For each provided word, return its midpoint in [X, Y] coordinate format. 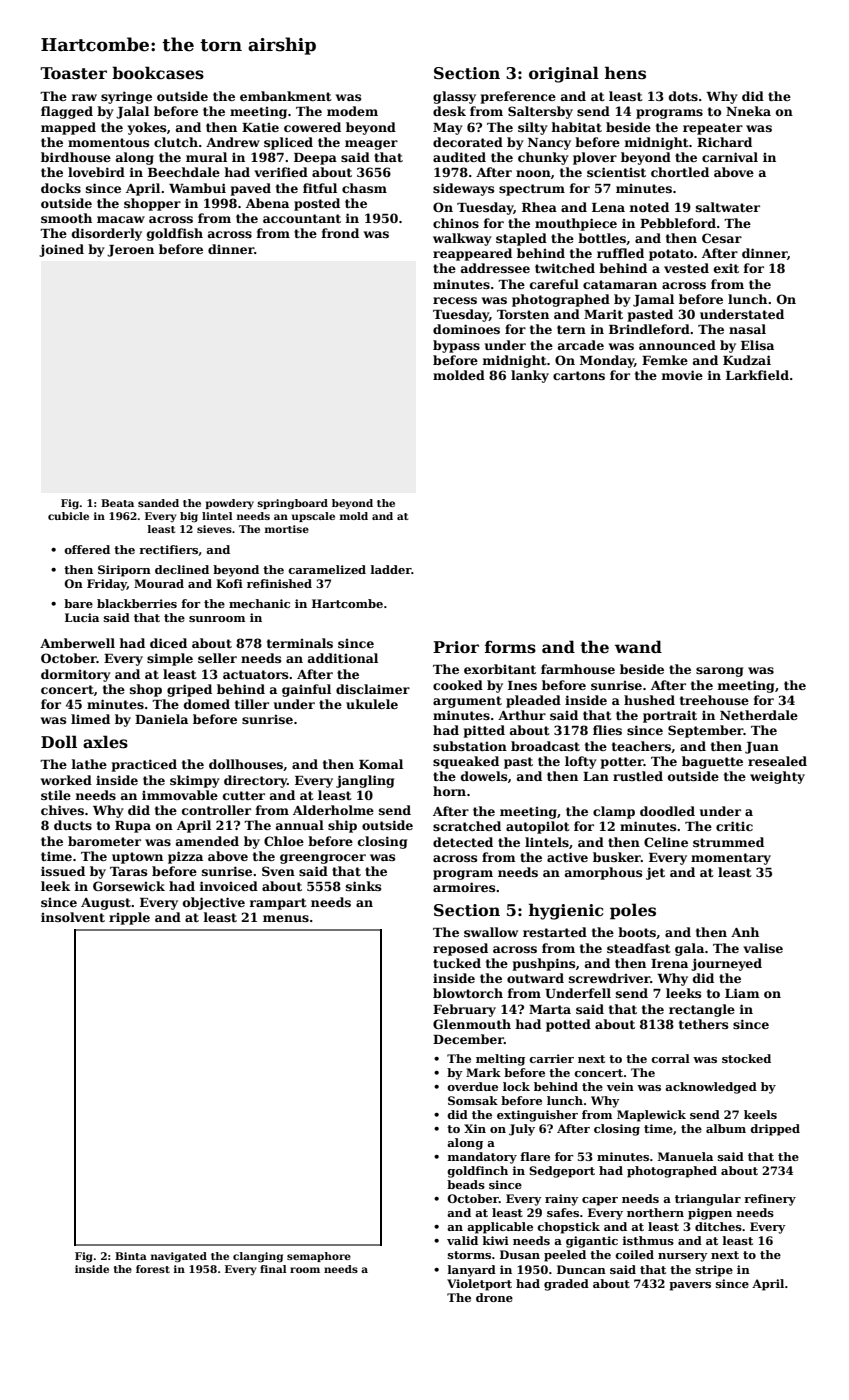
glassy [454, 97]
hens [625, 73]
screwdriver [609, 978]
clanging [258, 1257]
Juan [762, 748]
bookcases [158, 73]
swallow [491, 932]
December [468, 1039]
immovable [180, 795]
